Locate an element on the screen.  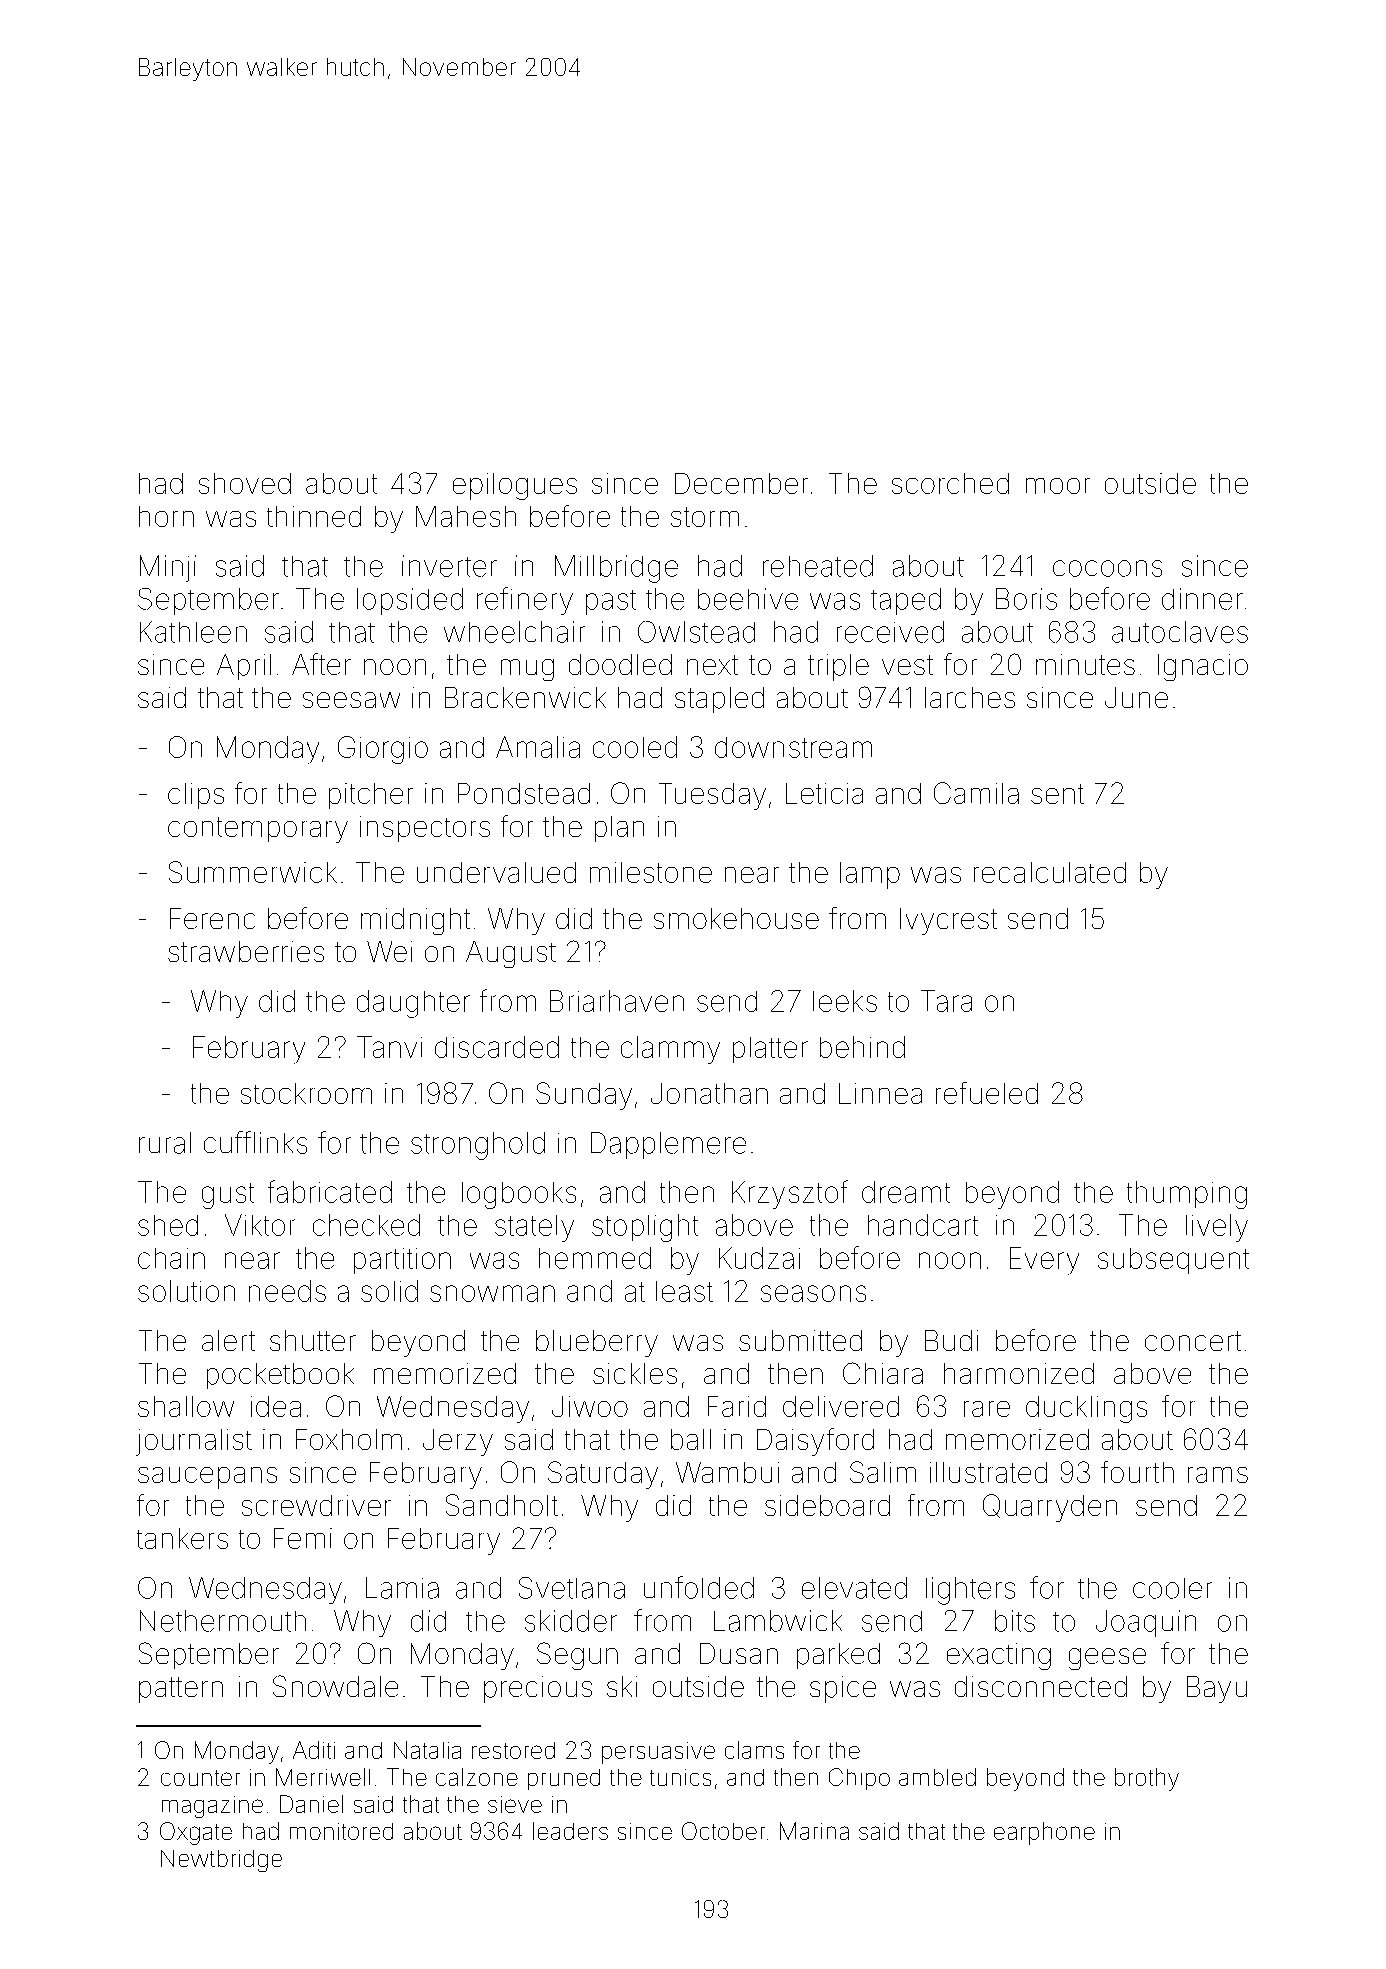
Bayu is located at coordinates (1217, 1689).
